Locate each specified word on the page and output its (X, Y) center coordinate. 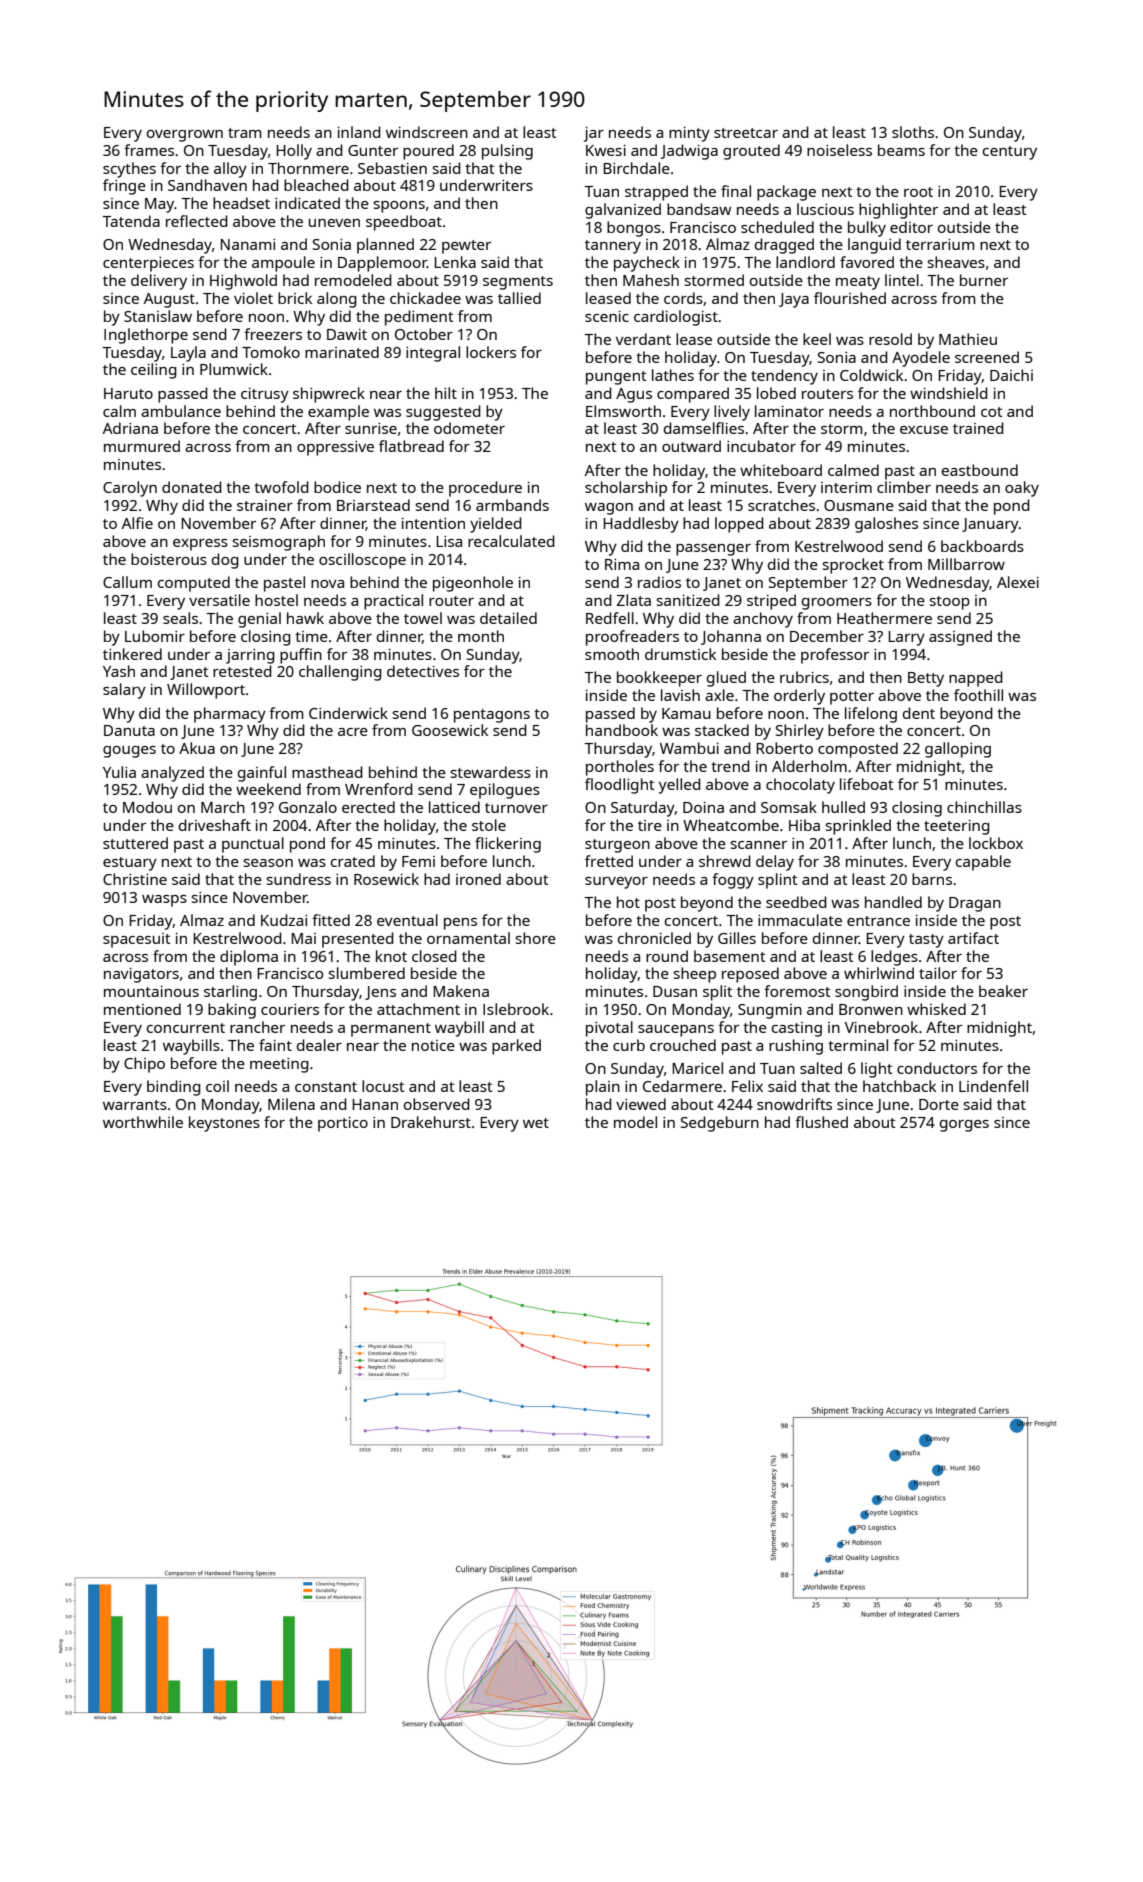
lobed (776, 393)
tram (245, 133)
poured (428, 152)
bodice (337, 487)
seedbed (796, 902)
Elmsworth (623, 411)
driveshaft (215, 825)
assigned (960, 638)
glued (726, 679)
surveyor (616, 883)
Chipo (144, 1065)
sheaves (956, 262)
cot (992, 412)
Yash (119, 671)
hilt (446, 393)
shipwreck (329, 395)
